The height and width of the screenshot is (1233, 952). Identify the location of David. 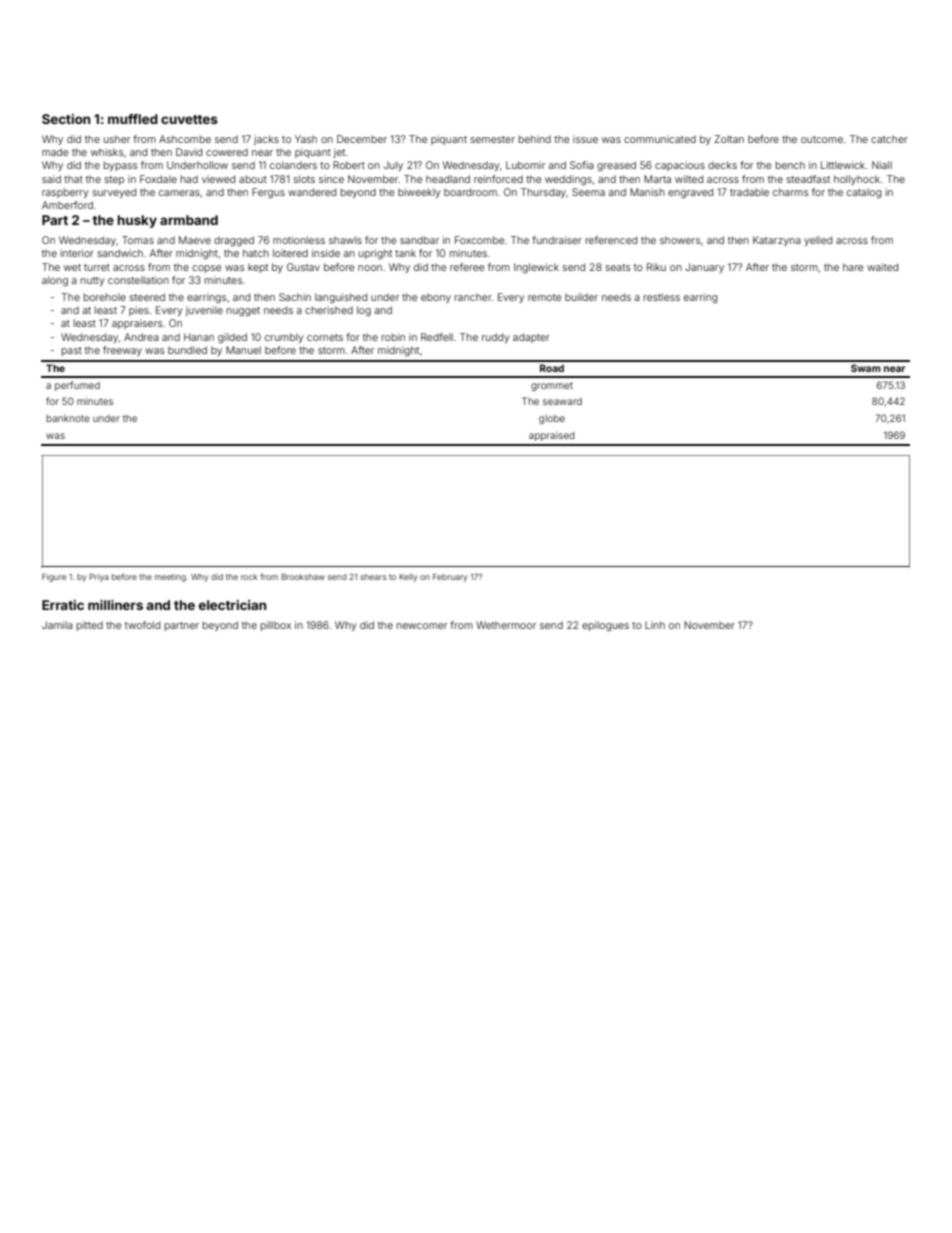
(189, 152).
